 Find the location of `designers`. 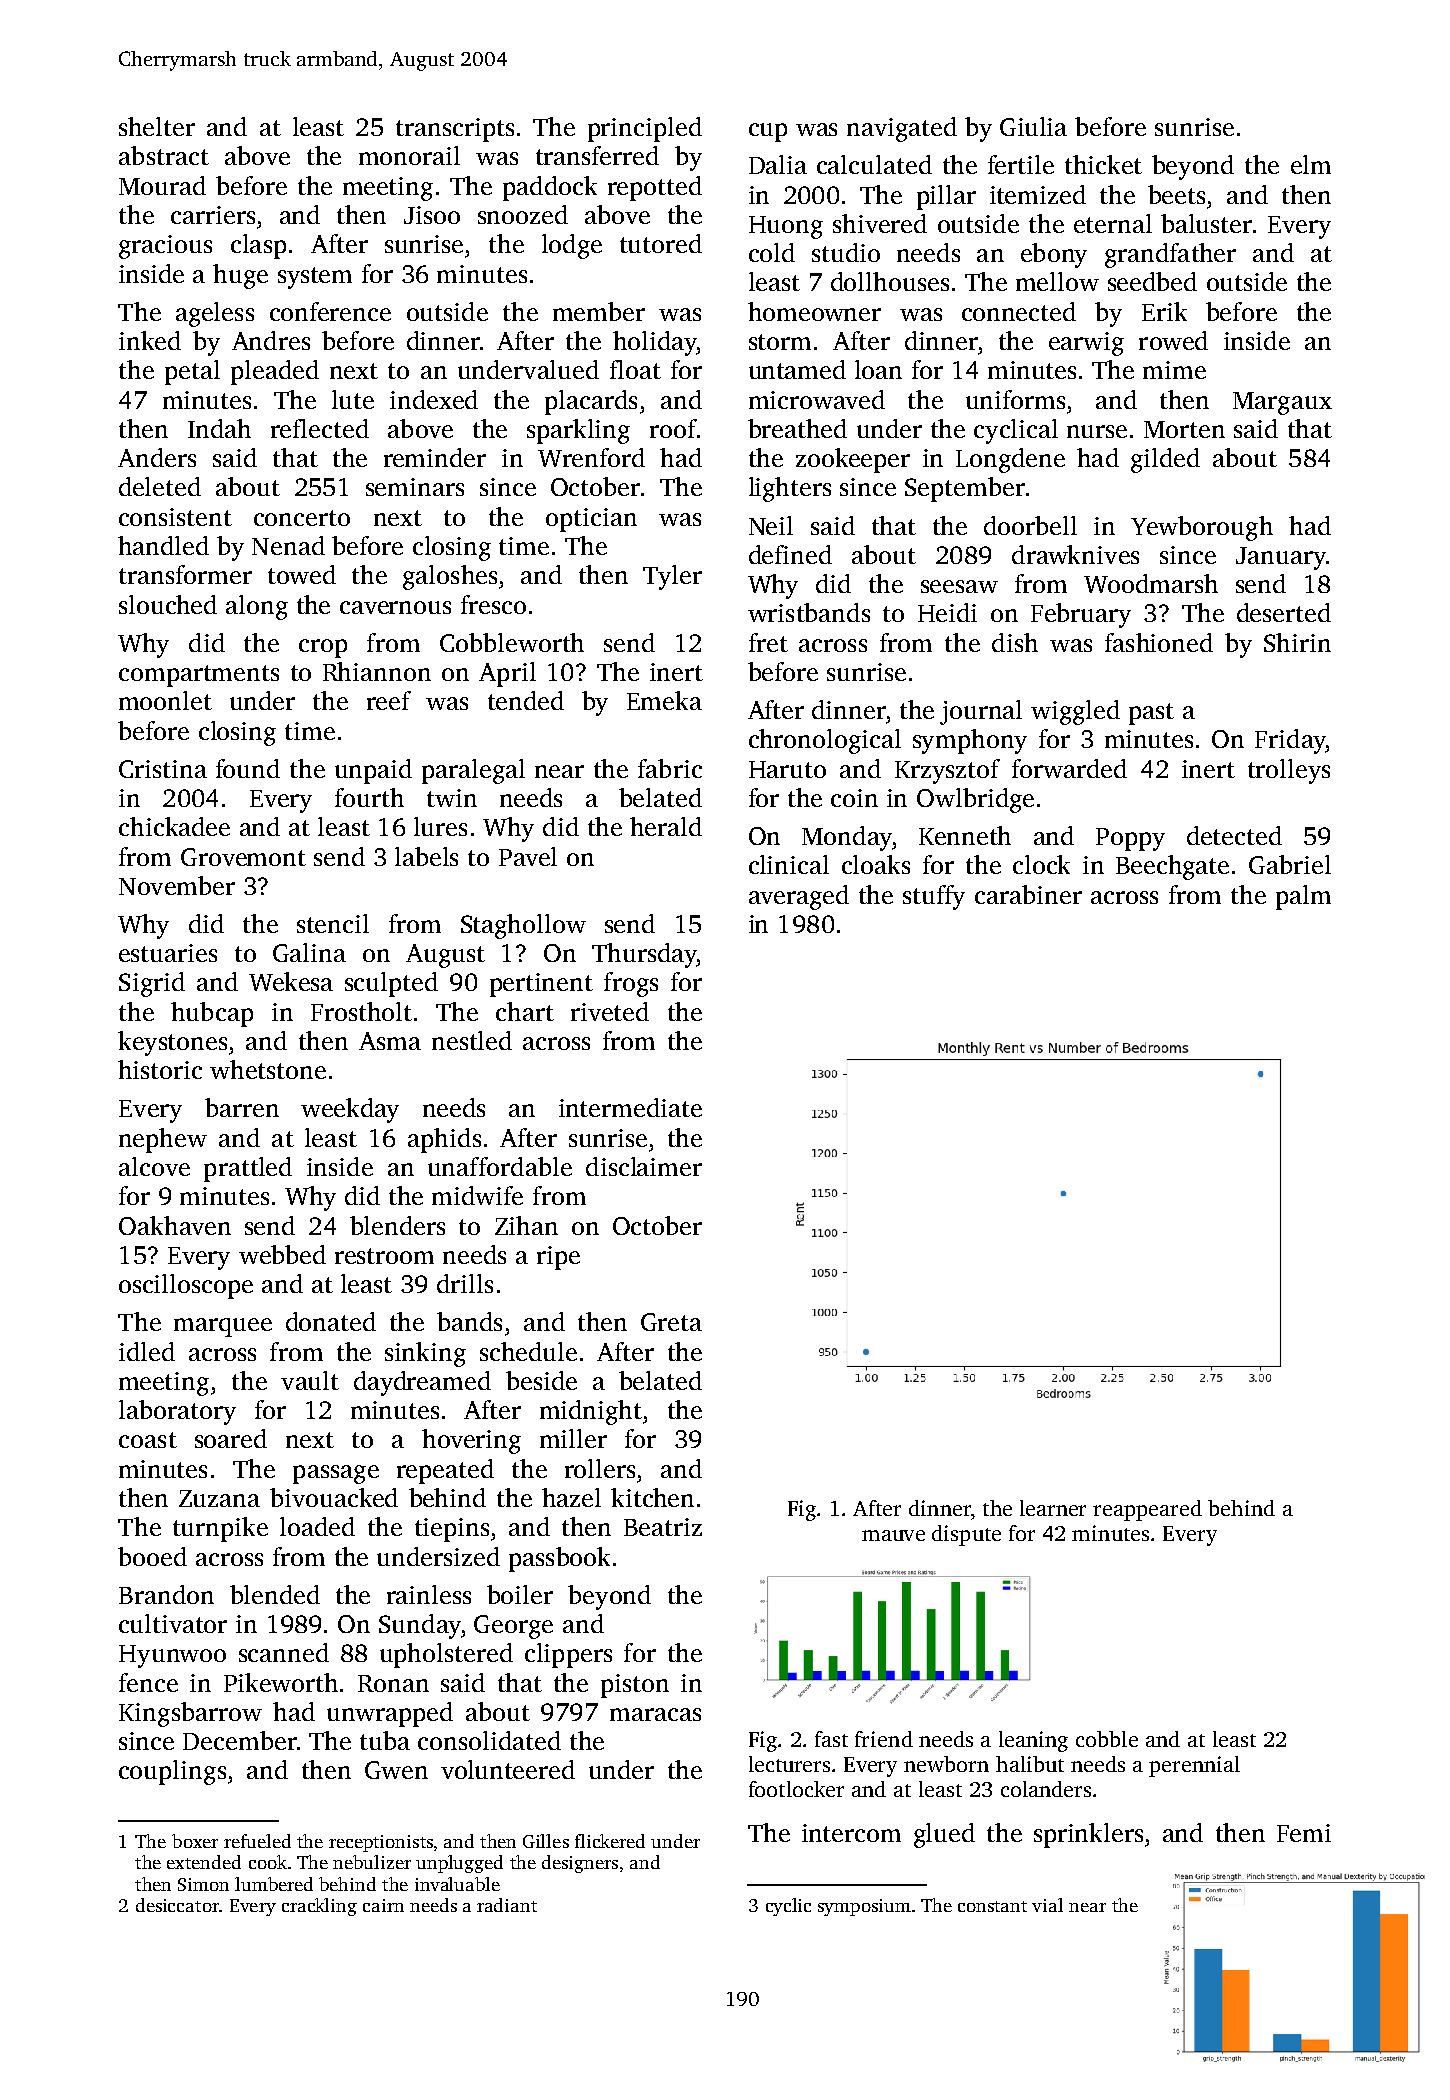

designers is located at coordinates (580, 1864).
